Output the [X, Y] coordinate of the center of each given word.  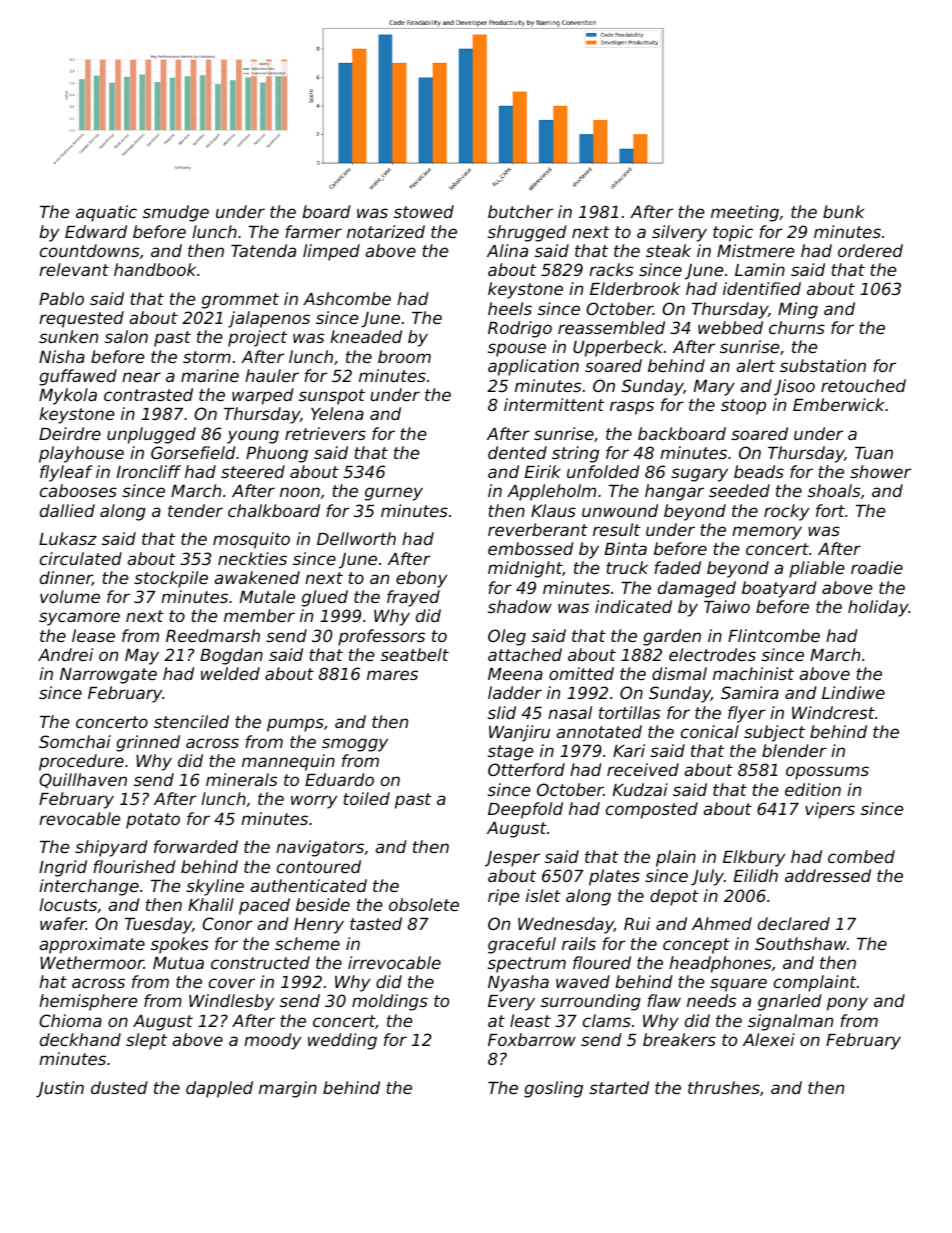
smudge [176, 213]
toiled [366, 798]
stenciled [191, 721]
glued [325, 598]
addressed [828, 875]
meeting [745, 213]
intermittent [554, 404]
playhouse [81, 454]
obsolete [424, 904]
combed [861, 856]
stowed [424, 211]
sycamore [79, 619]
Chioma [70, 1020]
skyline [215, 887]
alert [755, 365]
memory [767, 533]
